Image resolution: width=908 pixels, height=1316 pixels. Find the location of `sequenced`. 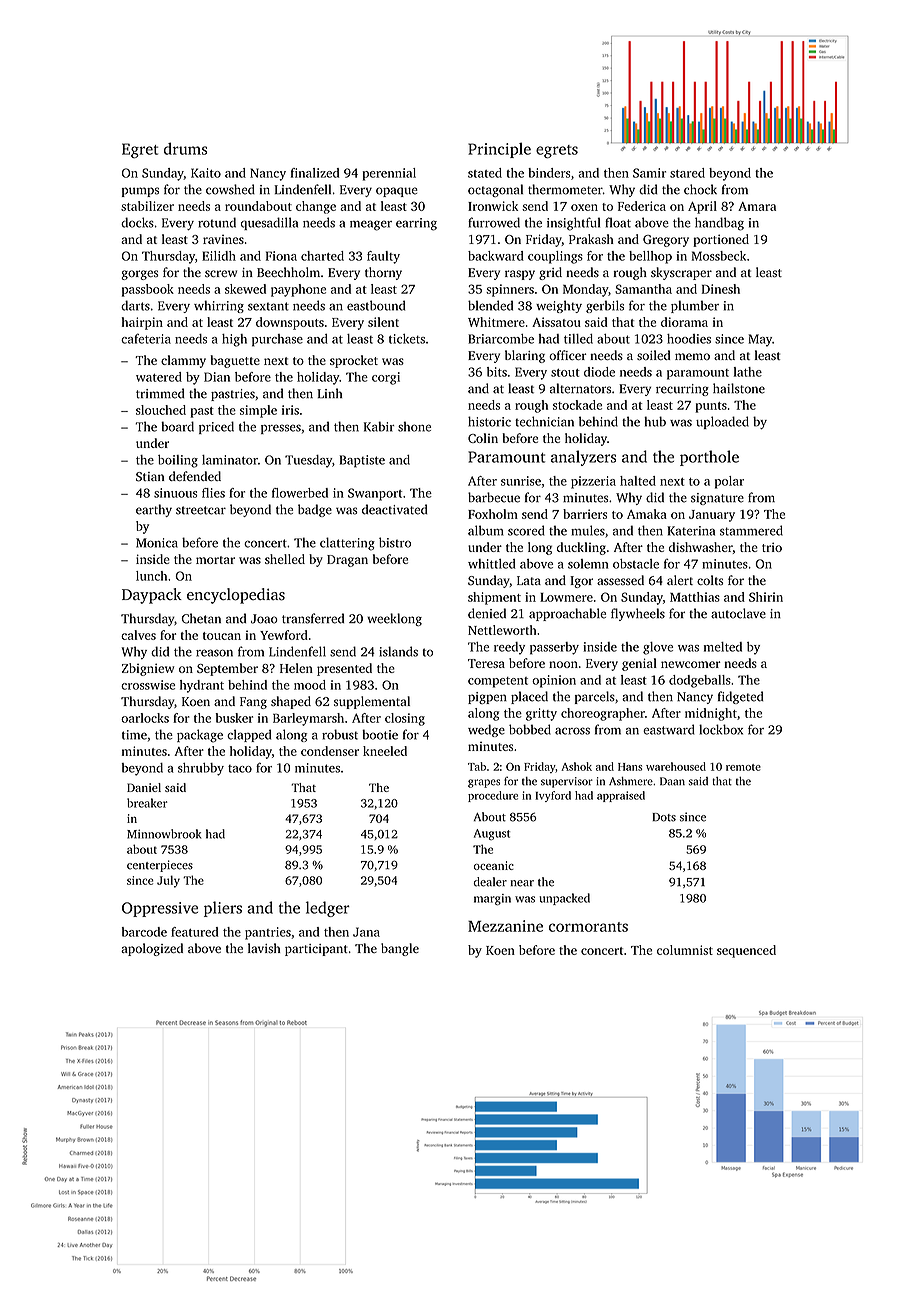

sequenced is located at coordinates (746, 951).
